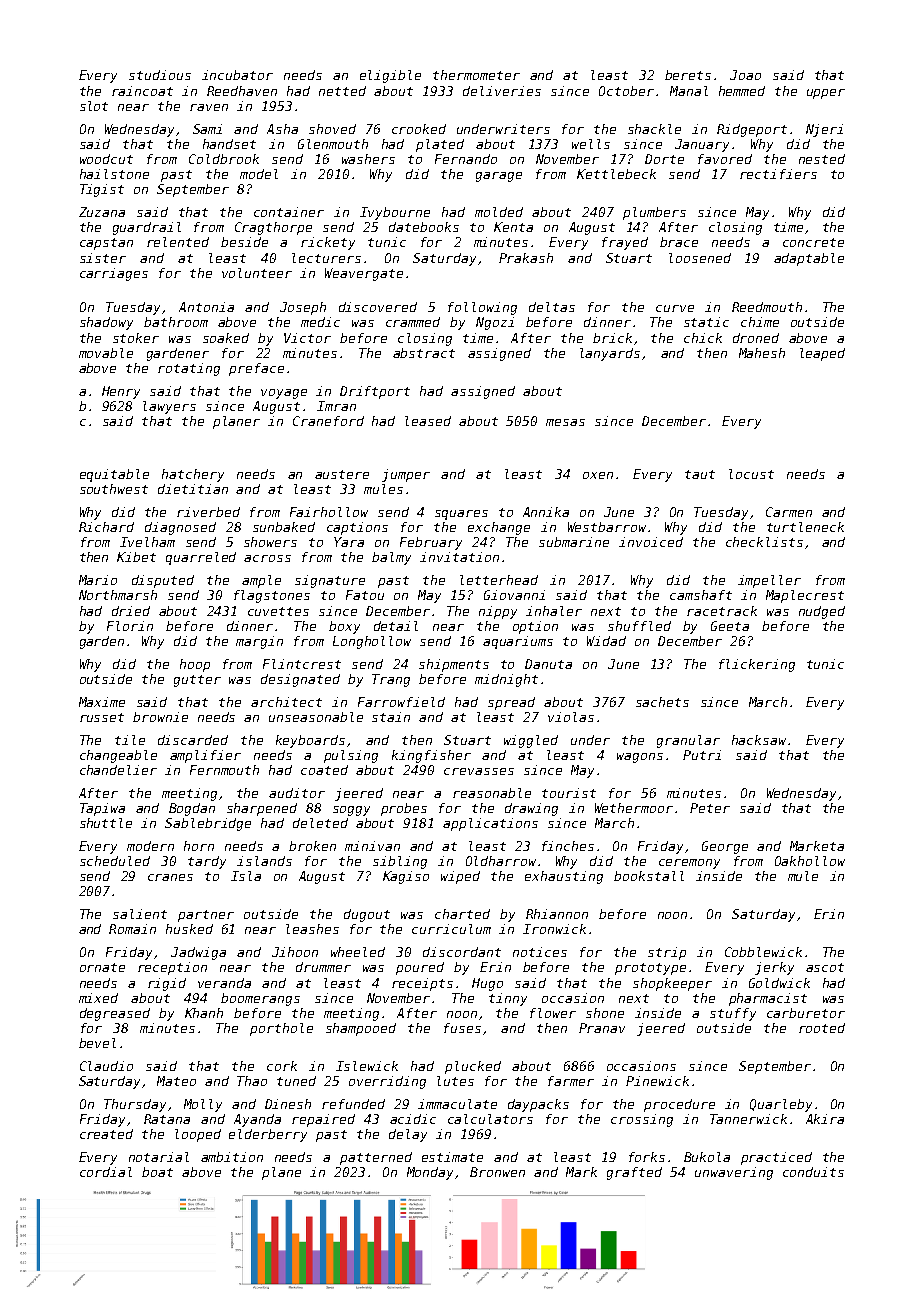  Describe the element at coordinates (451, 929) in the screenshot. I see `curriculum` at that location.
